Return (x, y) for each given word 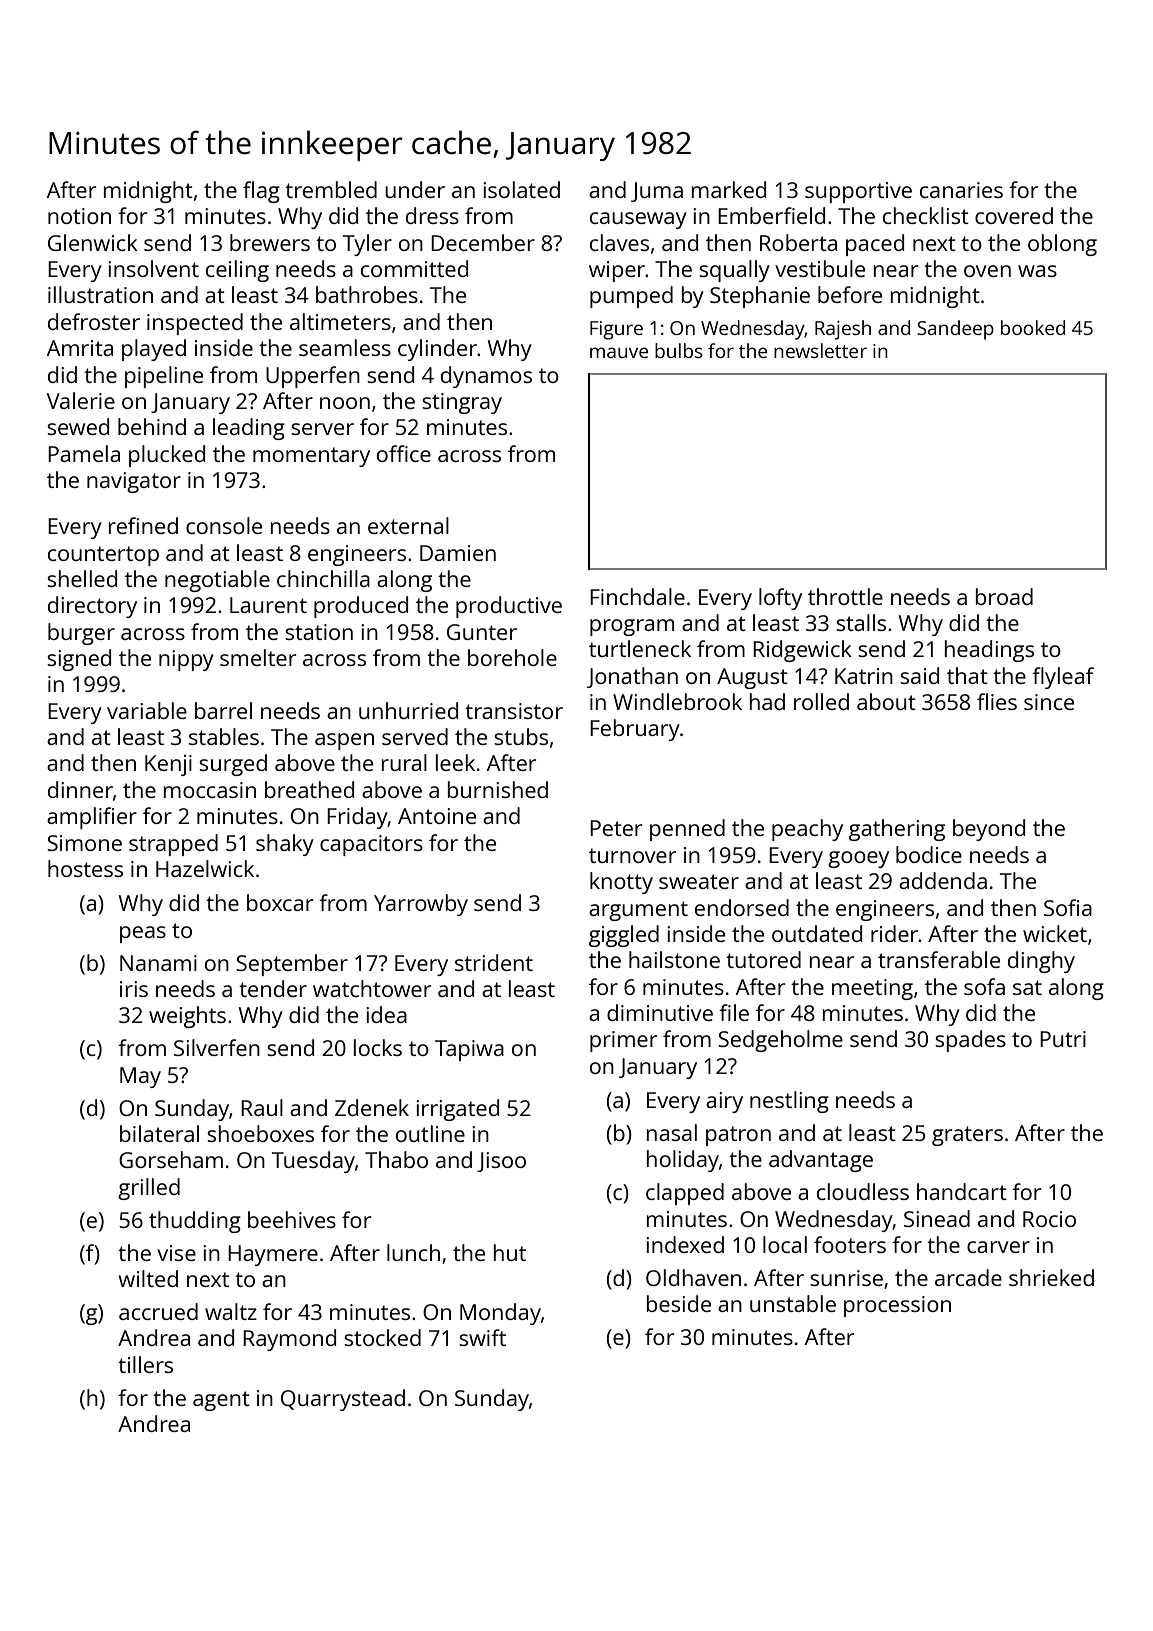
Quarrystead (343, 1400)
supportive (858, 192)
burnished (498, 789)
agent (221, 1401)
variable (147, 710)
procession (897, 1306)
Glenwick (93, 242)
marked (729, 189)
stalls (861, 622)
